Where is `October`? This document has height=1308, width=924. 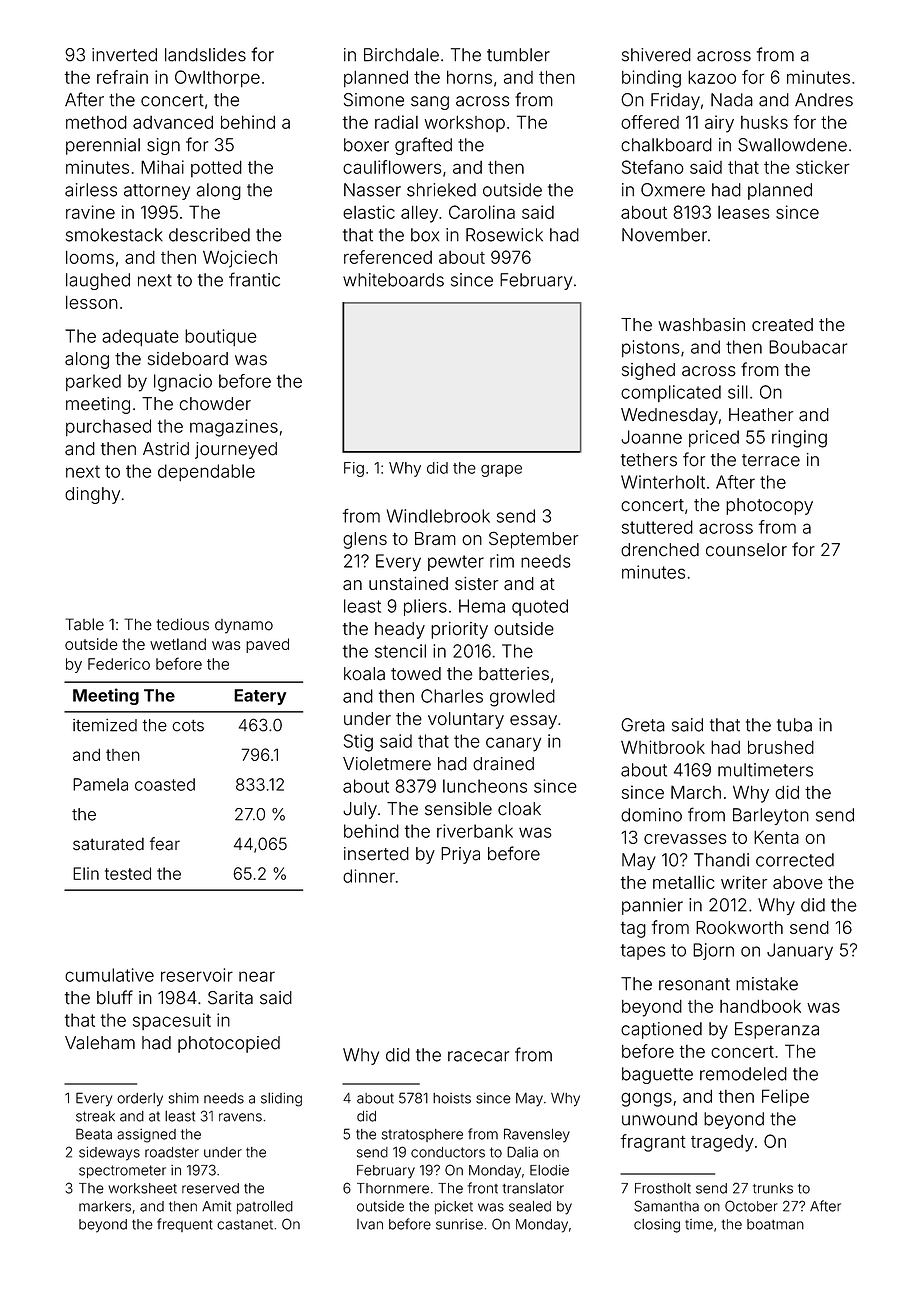
October is located at coordinates (751, 1206).
